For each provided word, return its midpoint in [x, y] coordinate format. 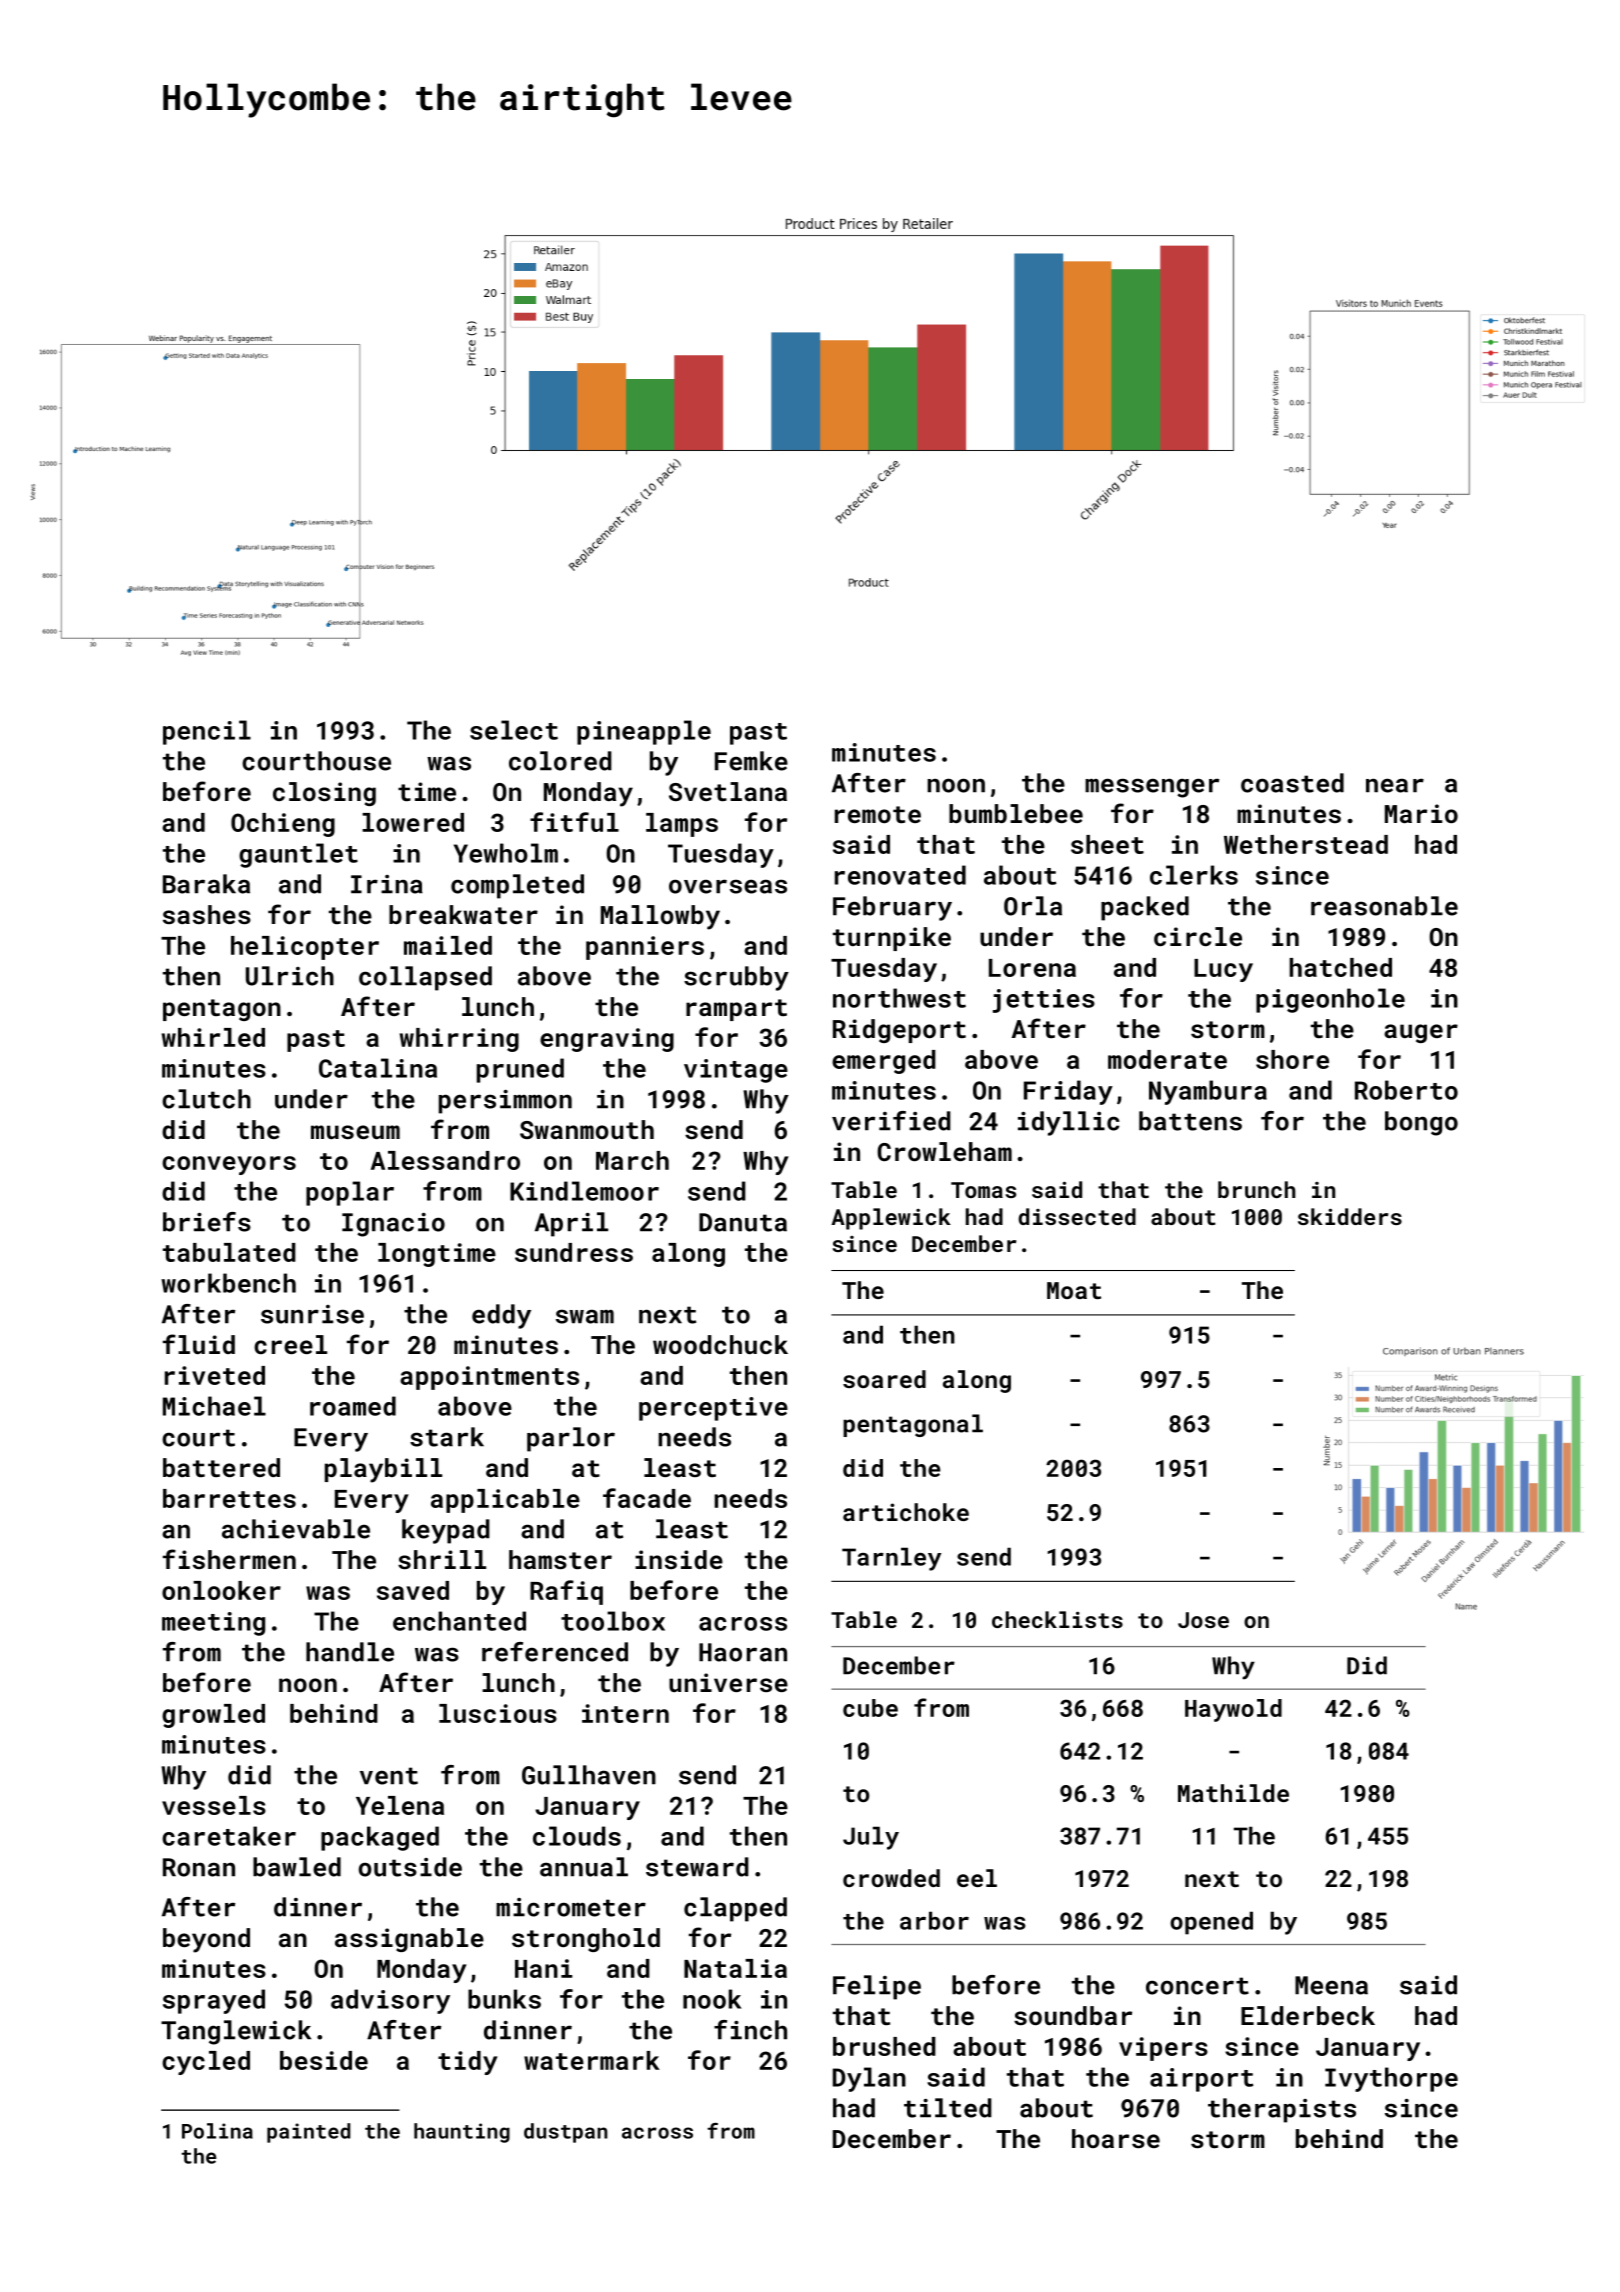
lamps [682, 825]
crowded [891, 1878]
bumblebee [1016, 813]
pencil [207, 732]
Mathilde [1233, 1793]
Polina [217, 2131]
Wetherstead [1306, 844]
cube [870, 1708]
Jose [1203, 1620]
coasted [1292, 783]
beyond [206, 1940]
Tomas [983, 1190]
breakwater [463, 914]
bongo [1421, 1123]
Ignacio [393, 1225]
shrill [442, 1559]
